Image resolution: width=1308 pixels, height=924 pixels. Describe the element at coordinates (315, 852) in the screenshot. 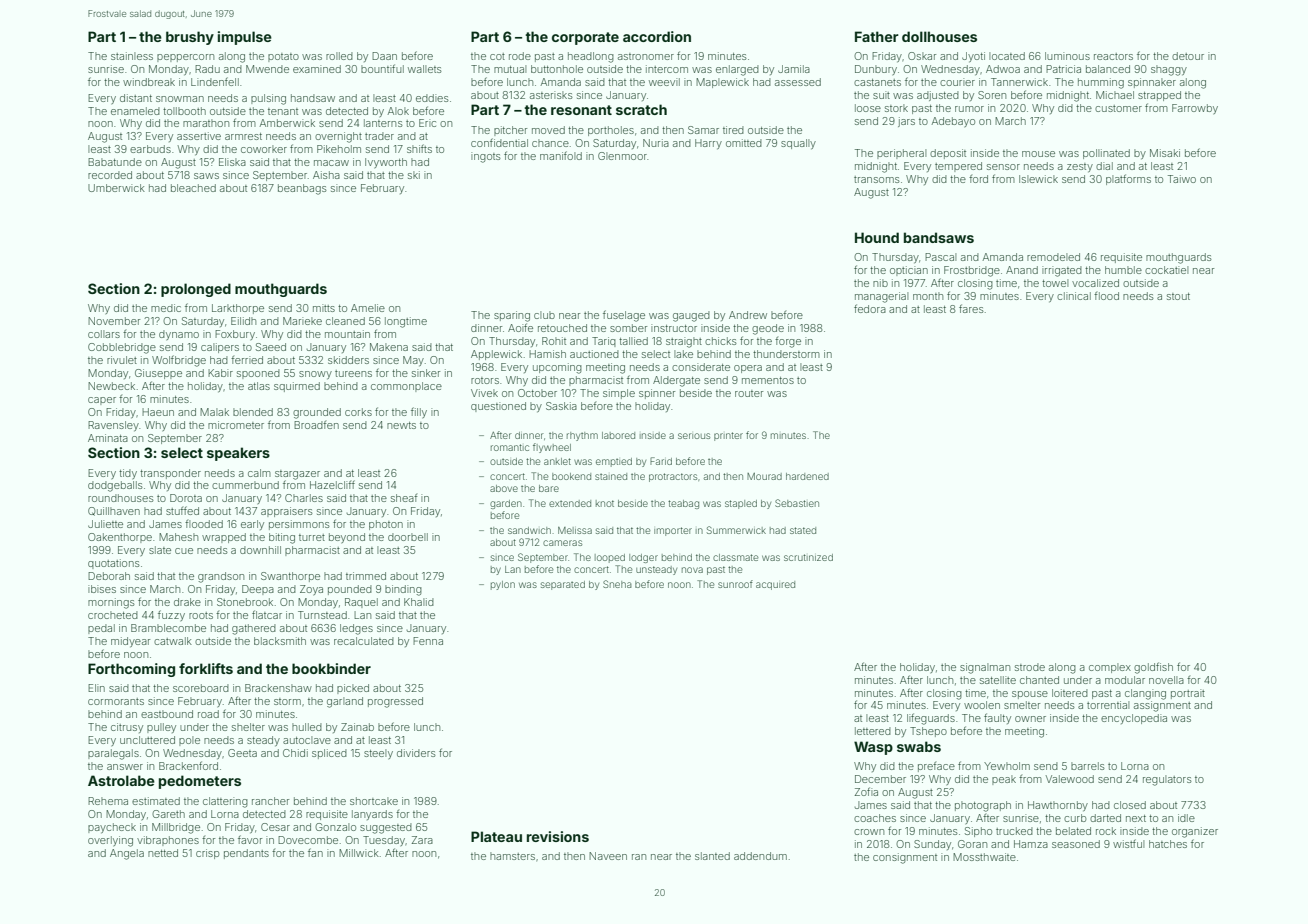

I see `fan` at that location.
